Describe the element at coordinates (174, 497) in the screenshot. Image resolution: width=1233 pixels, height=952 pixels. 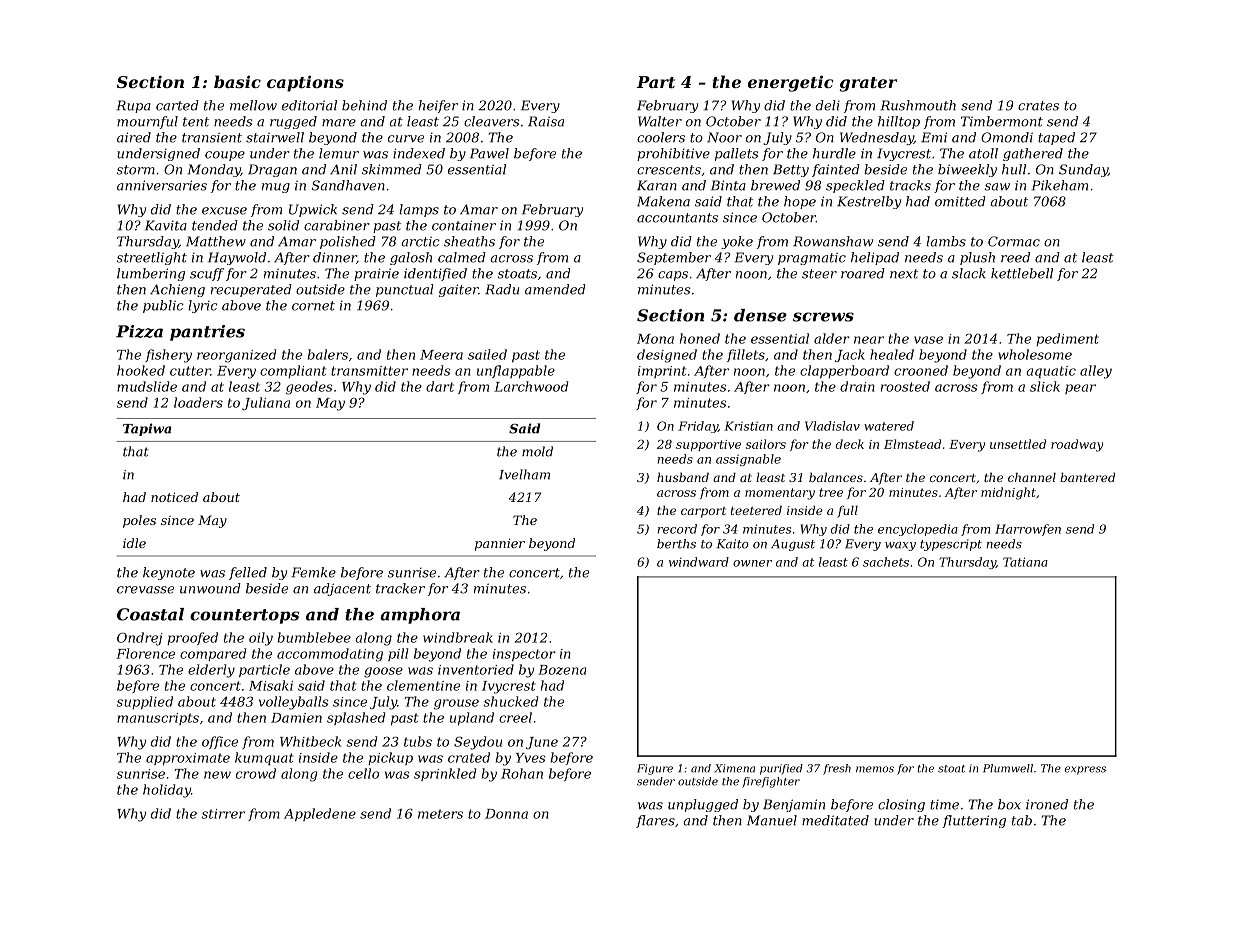
I see `noticed` at that location.
